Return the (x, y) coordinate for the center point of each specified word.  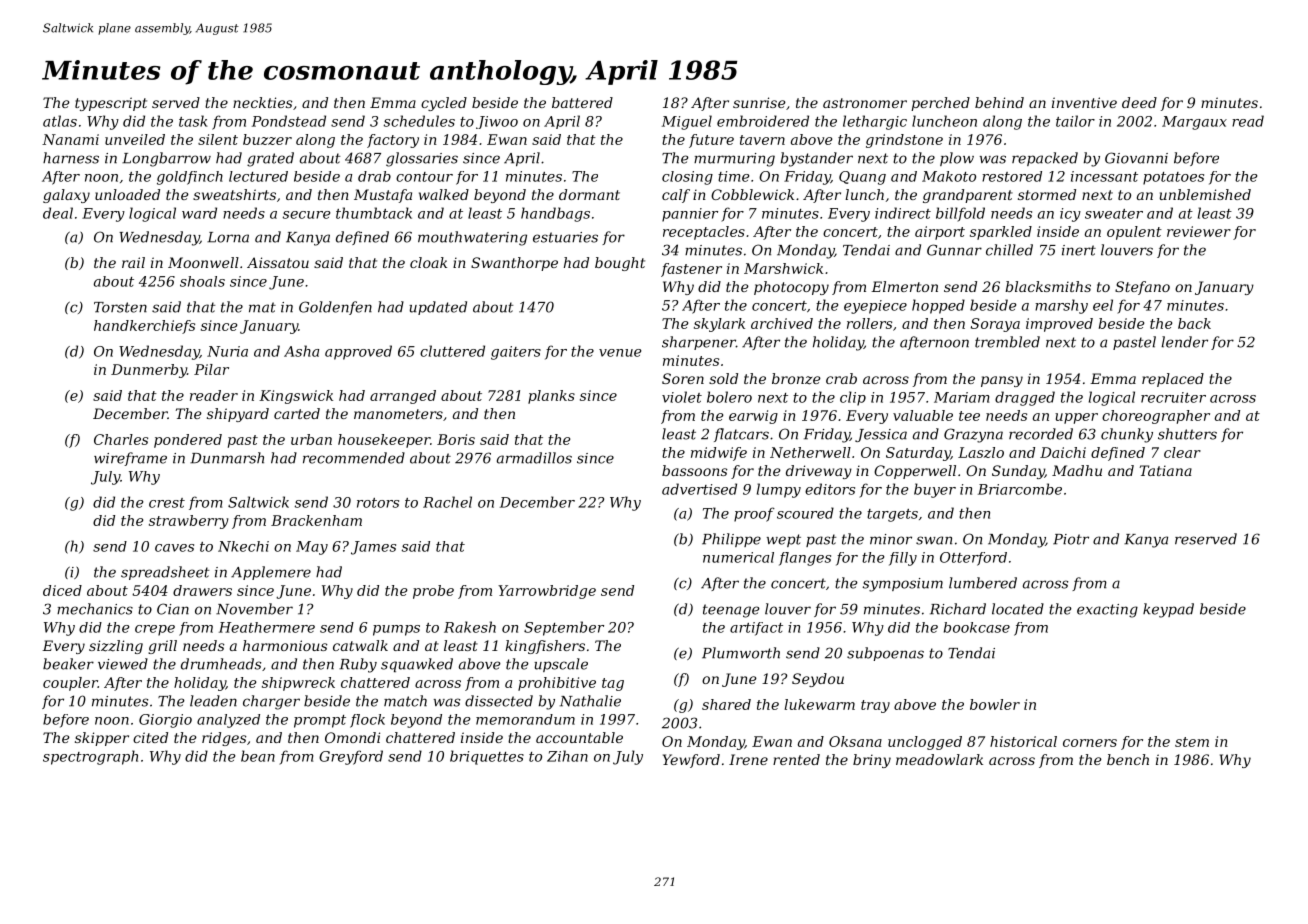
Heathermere (267, 627)
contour (424, 177)
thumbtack (374, 213)
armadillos (534, 458)
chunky (1127, 435)
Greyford (351, 757)
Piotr (1071, 539)
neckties (262, 102)
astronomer (865, 103)
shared (726, 704)
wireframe (130, 459)
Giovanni (1136, 158)
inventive (1084, 102)
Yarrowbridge (547, 592)
